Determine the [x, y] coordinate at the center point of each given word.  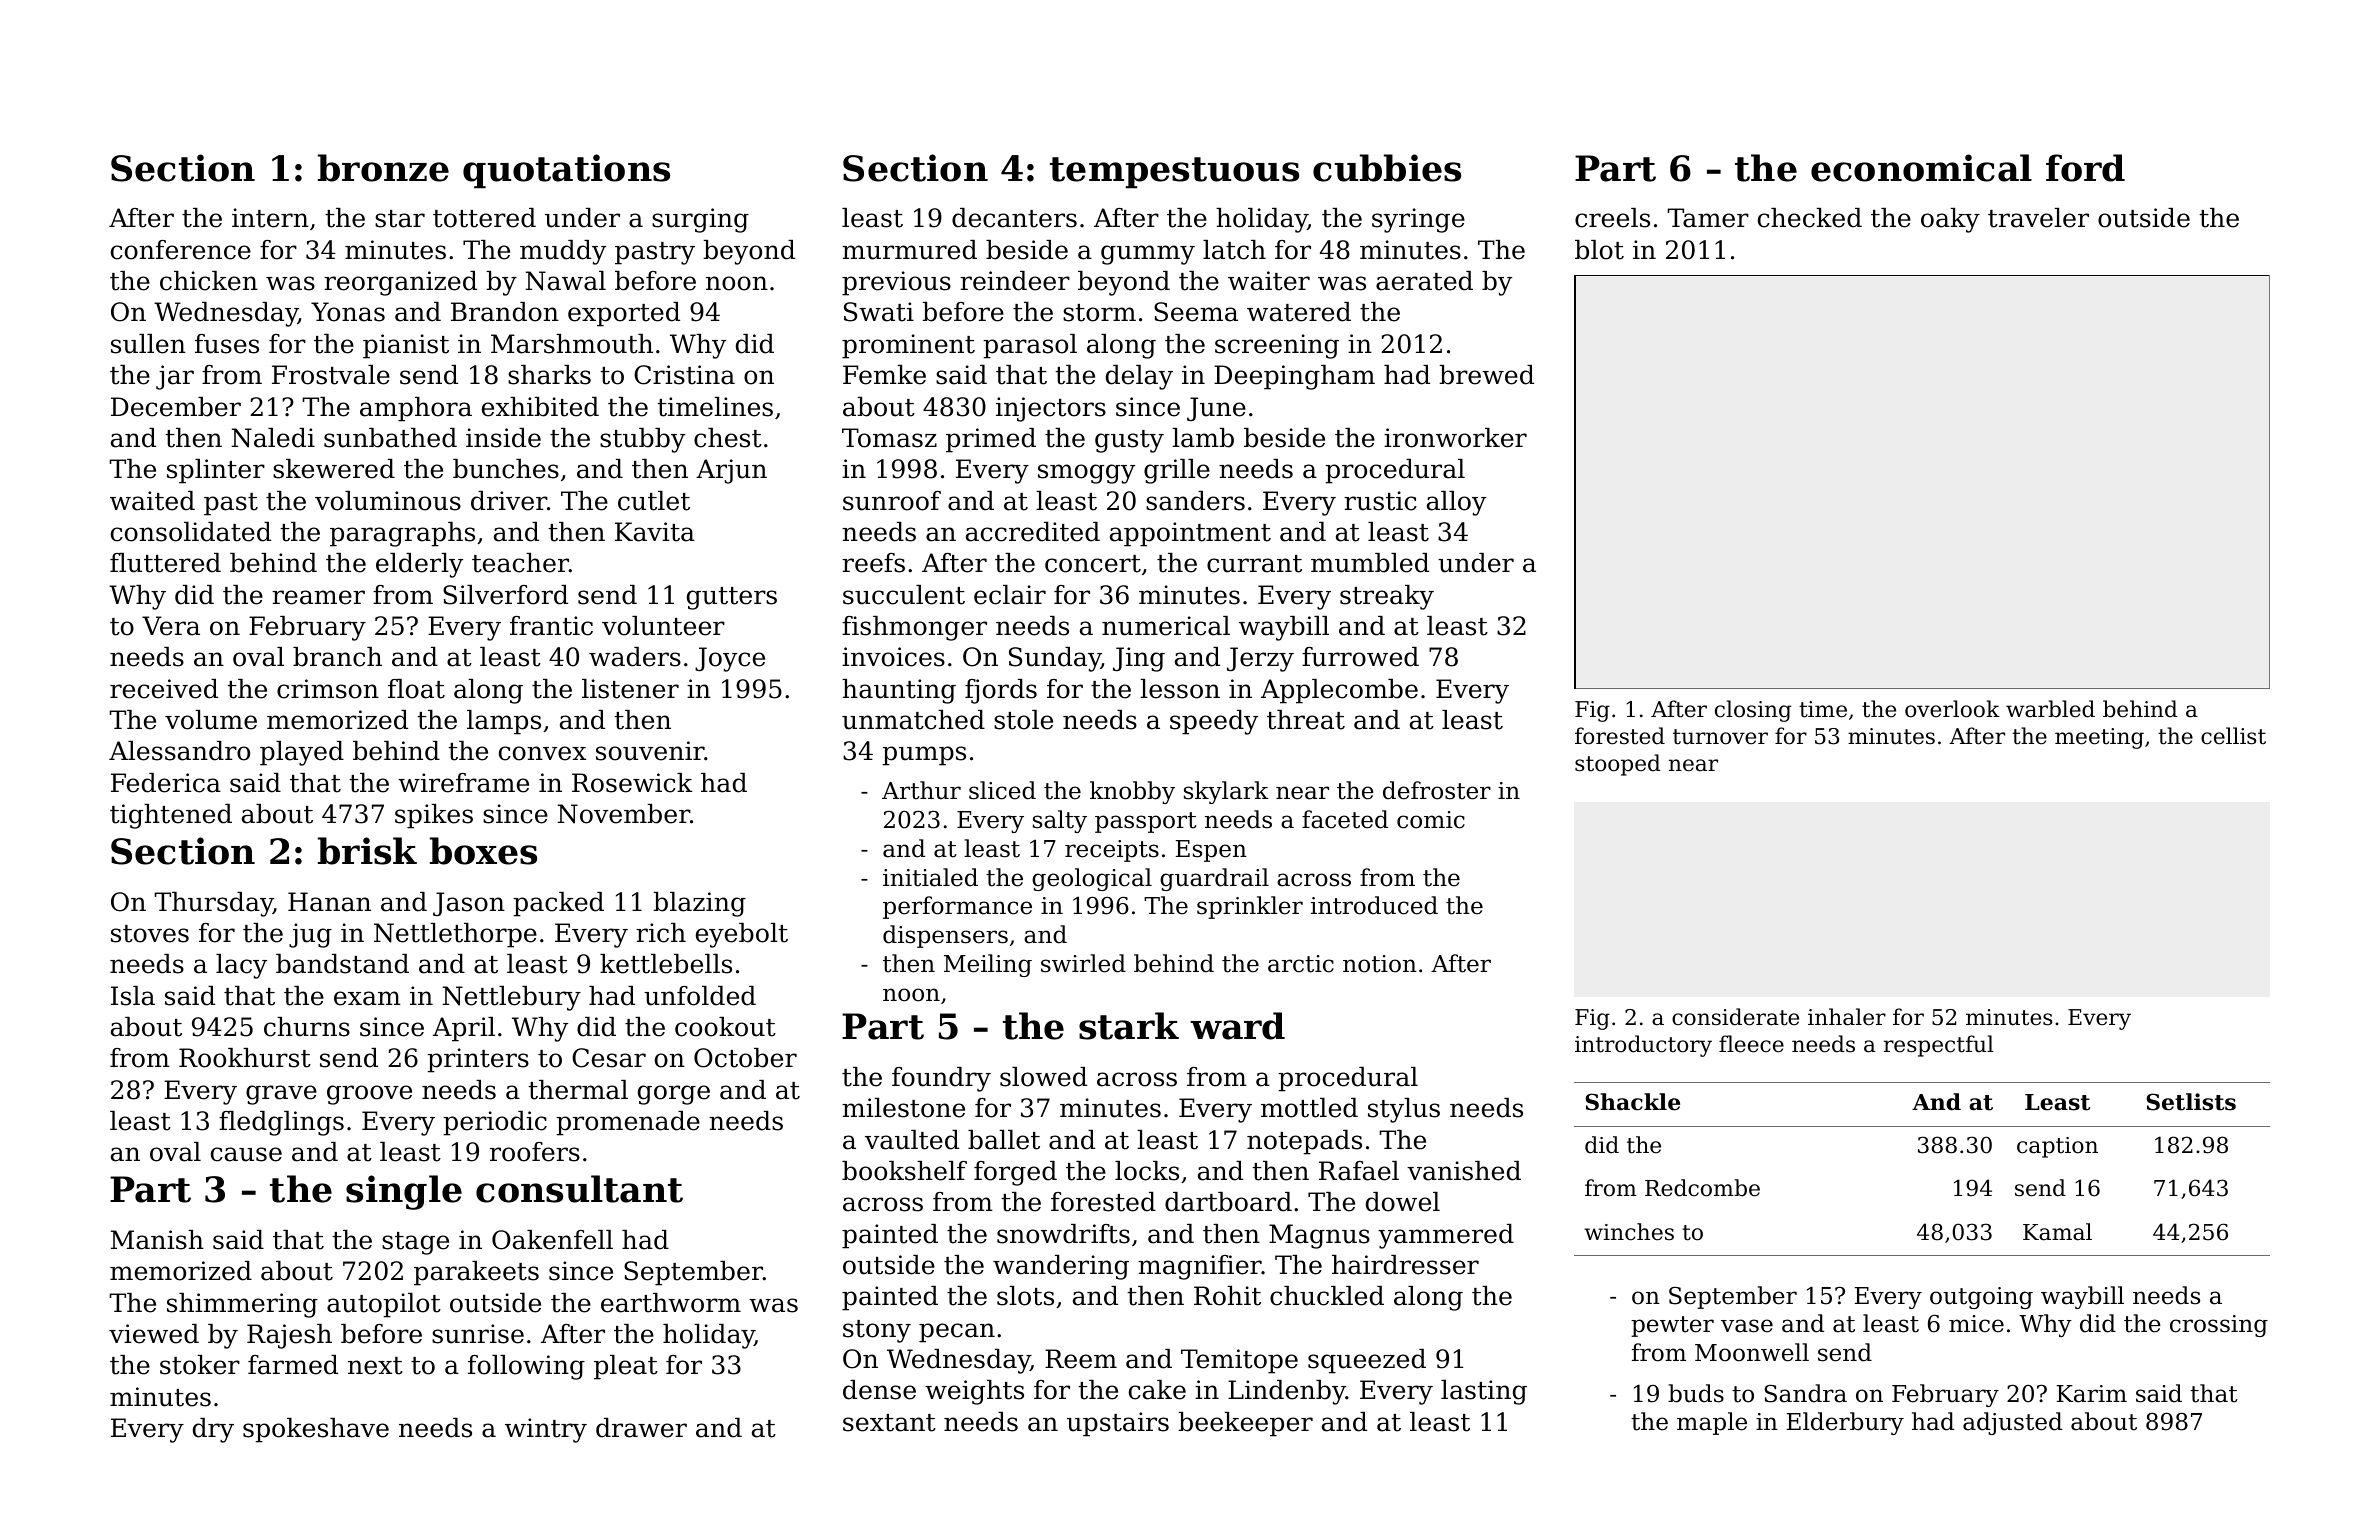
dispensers [945, 936]
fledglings [281, 1123]
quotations [566, 171]
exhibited [540, 407]
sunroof [892, 501]
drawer [641, 1428]
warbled [2050, 709]
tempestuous [1174, 173]
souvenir [650, 751]
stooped [1618, 765]
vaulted [912, 1140]
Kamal [2057, 1232]
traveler [2038, 218]
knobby [1132, 792]
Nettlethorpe [455, 935]
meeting [2099, 738]
